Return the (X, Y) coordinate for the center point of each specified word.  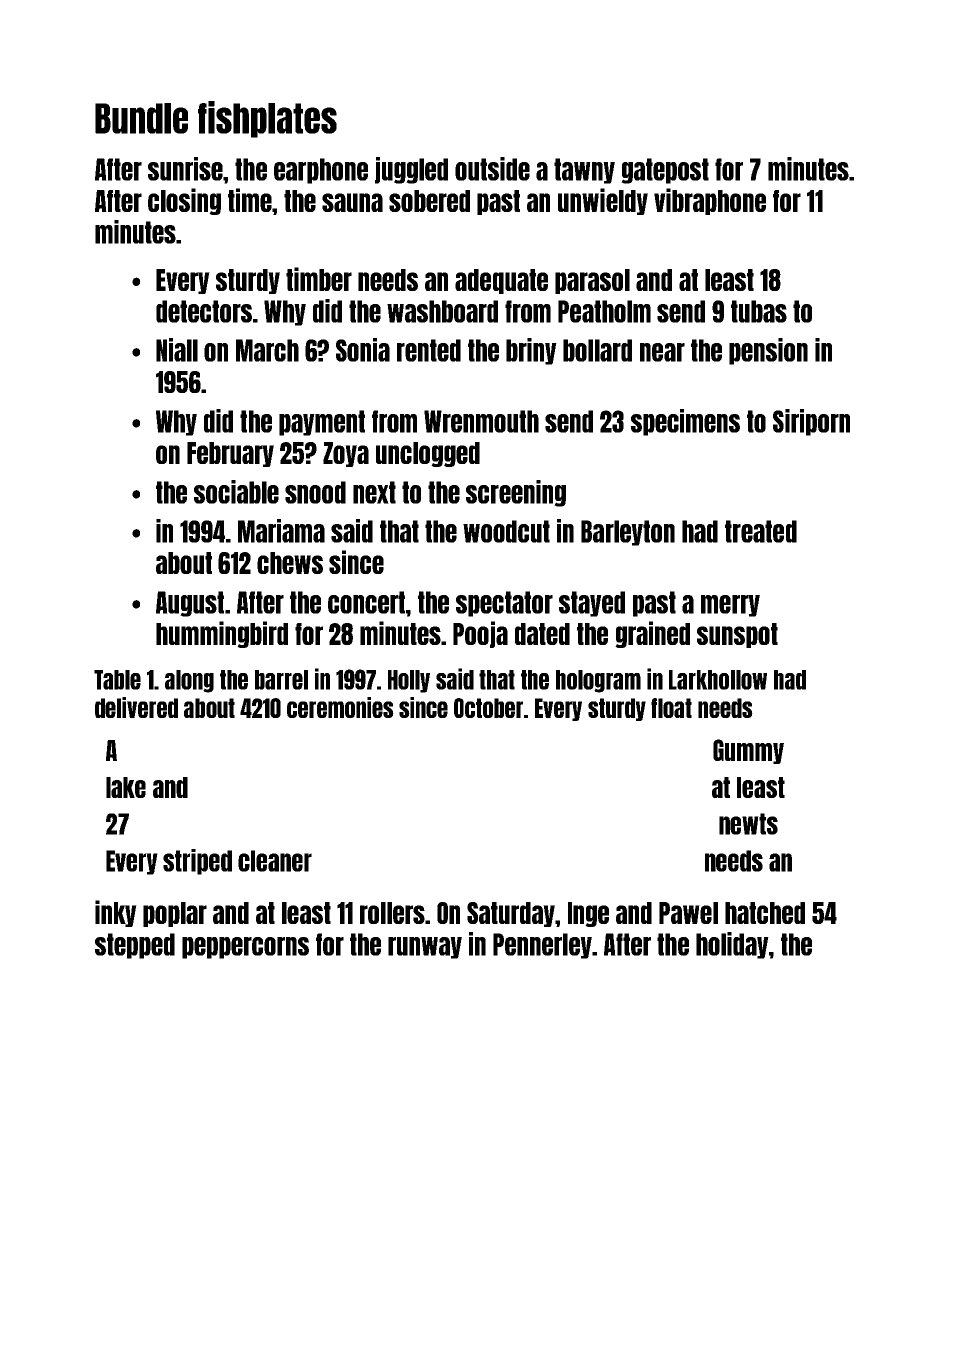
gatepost (665, 171)
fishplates (267, 119)
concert (366, 602)
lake (126, 787)
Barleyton (628, 533)
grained (652, 634)
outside (492, 169)
